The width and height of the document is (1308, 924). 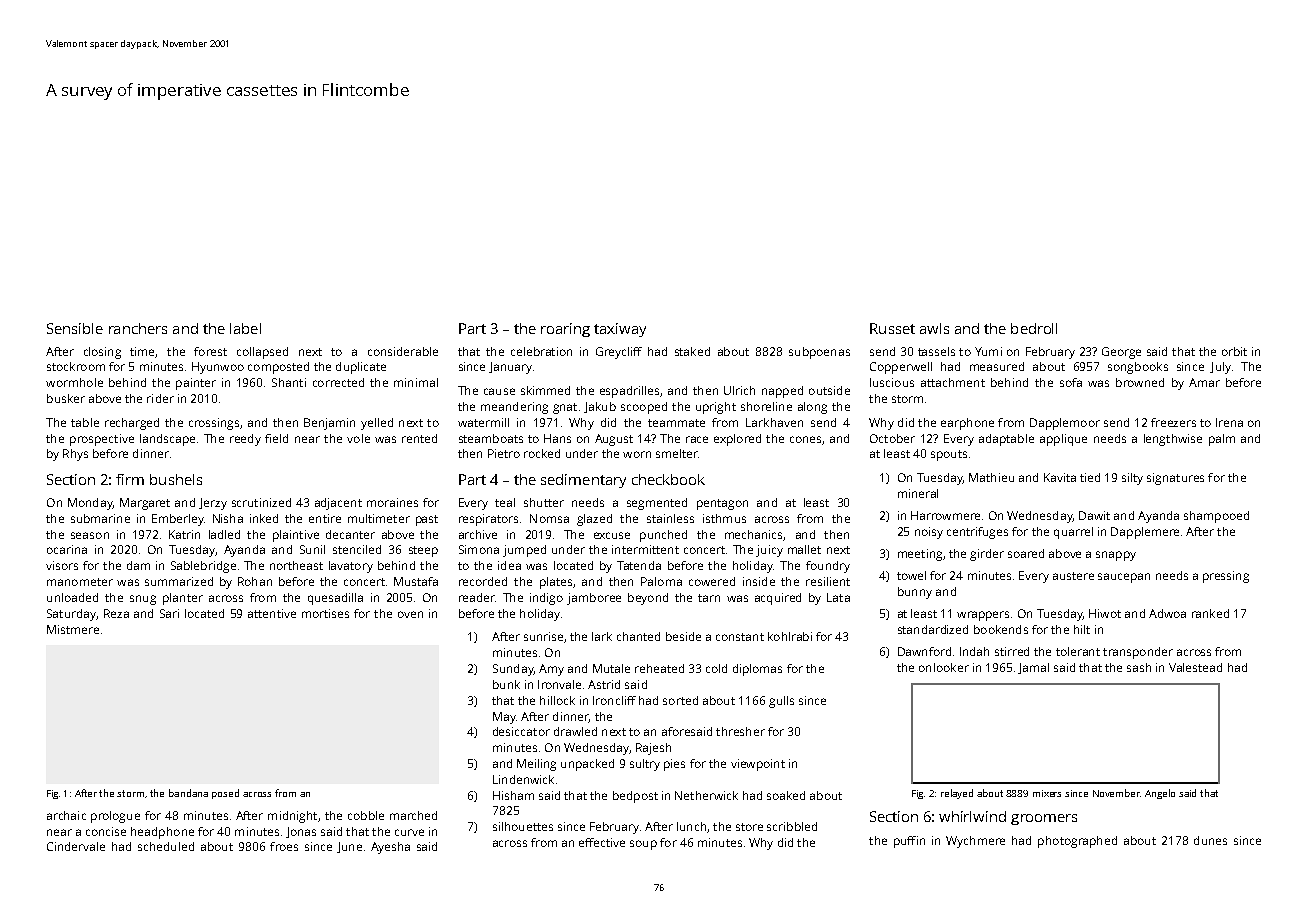 I want to click on Angelo, so click(x=1160, y=794).
